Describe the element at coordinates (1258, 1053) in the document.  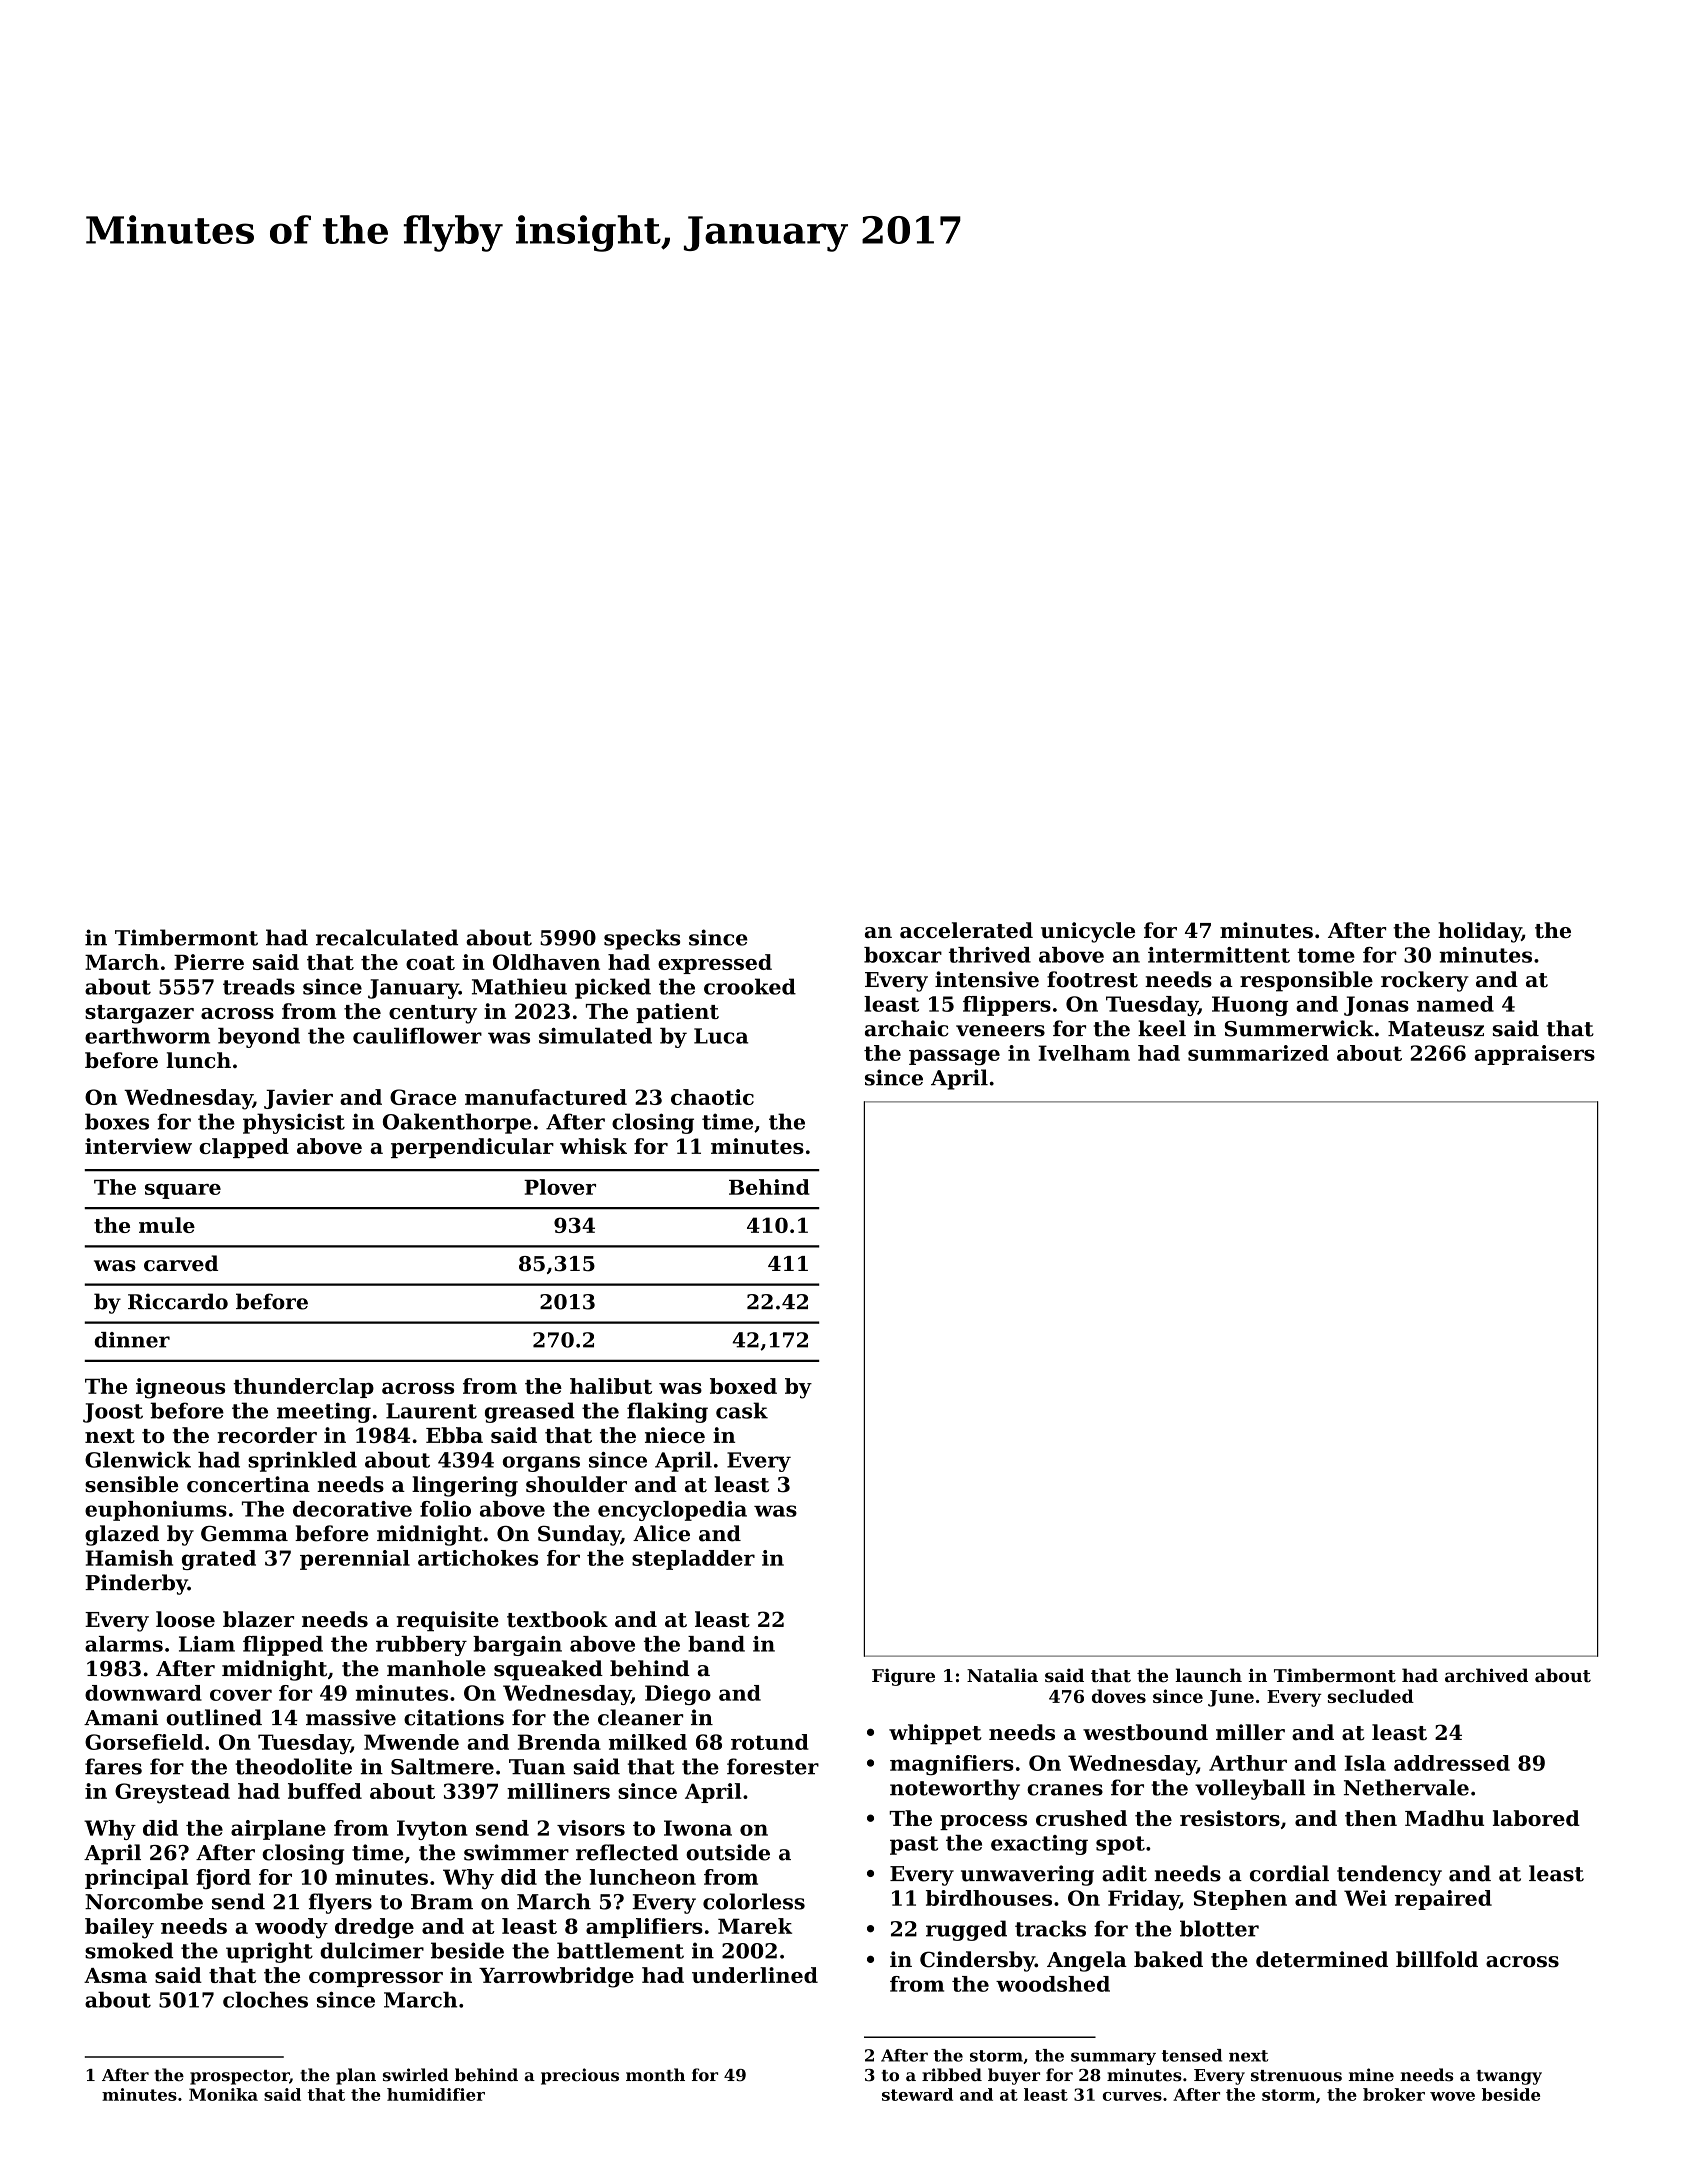
I see `summarized` at that location.
